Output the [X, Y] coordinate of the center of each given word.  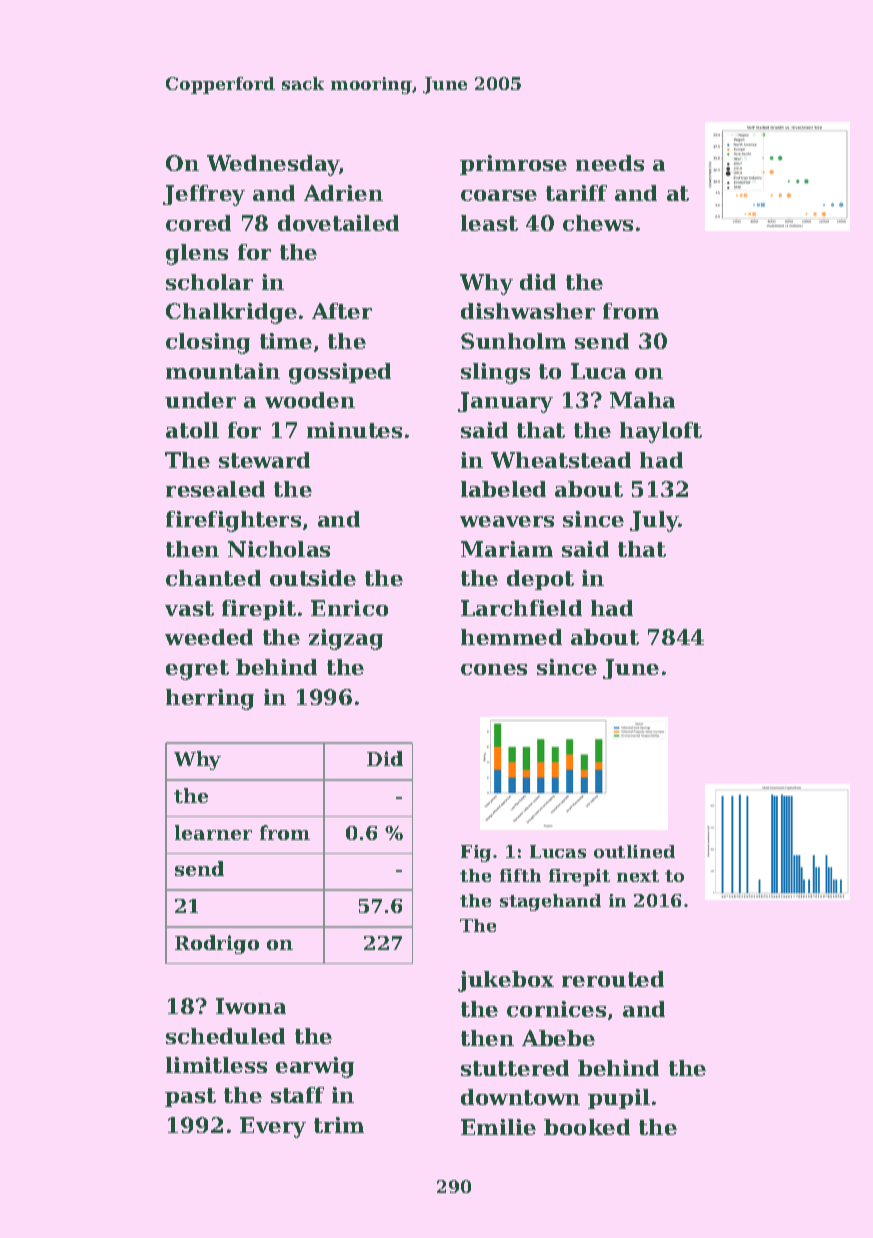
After [342, 311]
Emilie [498, 1127]
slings [495, 373]
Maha [642, 400]
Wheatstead [561, 460]
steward [264, 460]
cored [198, 223]
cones [494, 669]
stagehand [550, 902]
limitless [216, 1065]
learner [213, 832]
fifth [520, 875]
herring [210, 699]
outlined [634, 851]
